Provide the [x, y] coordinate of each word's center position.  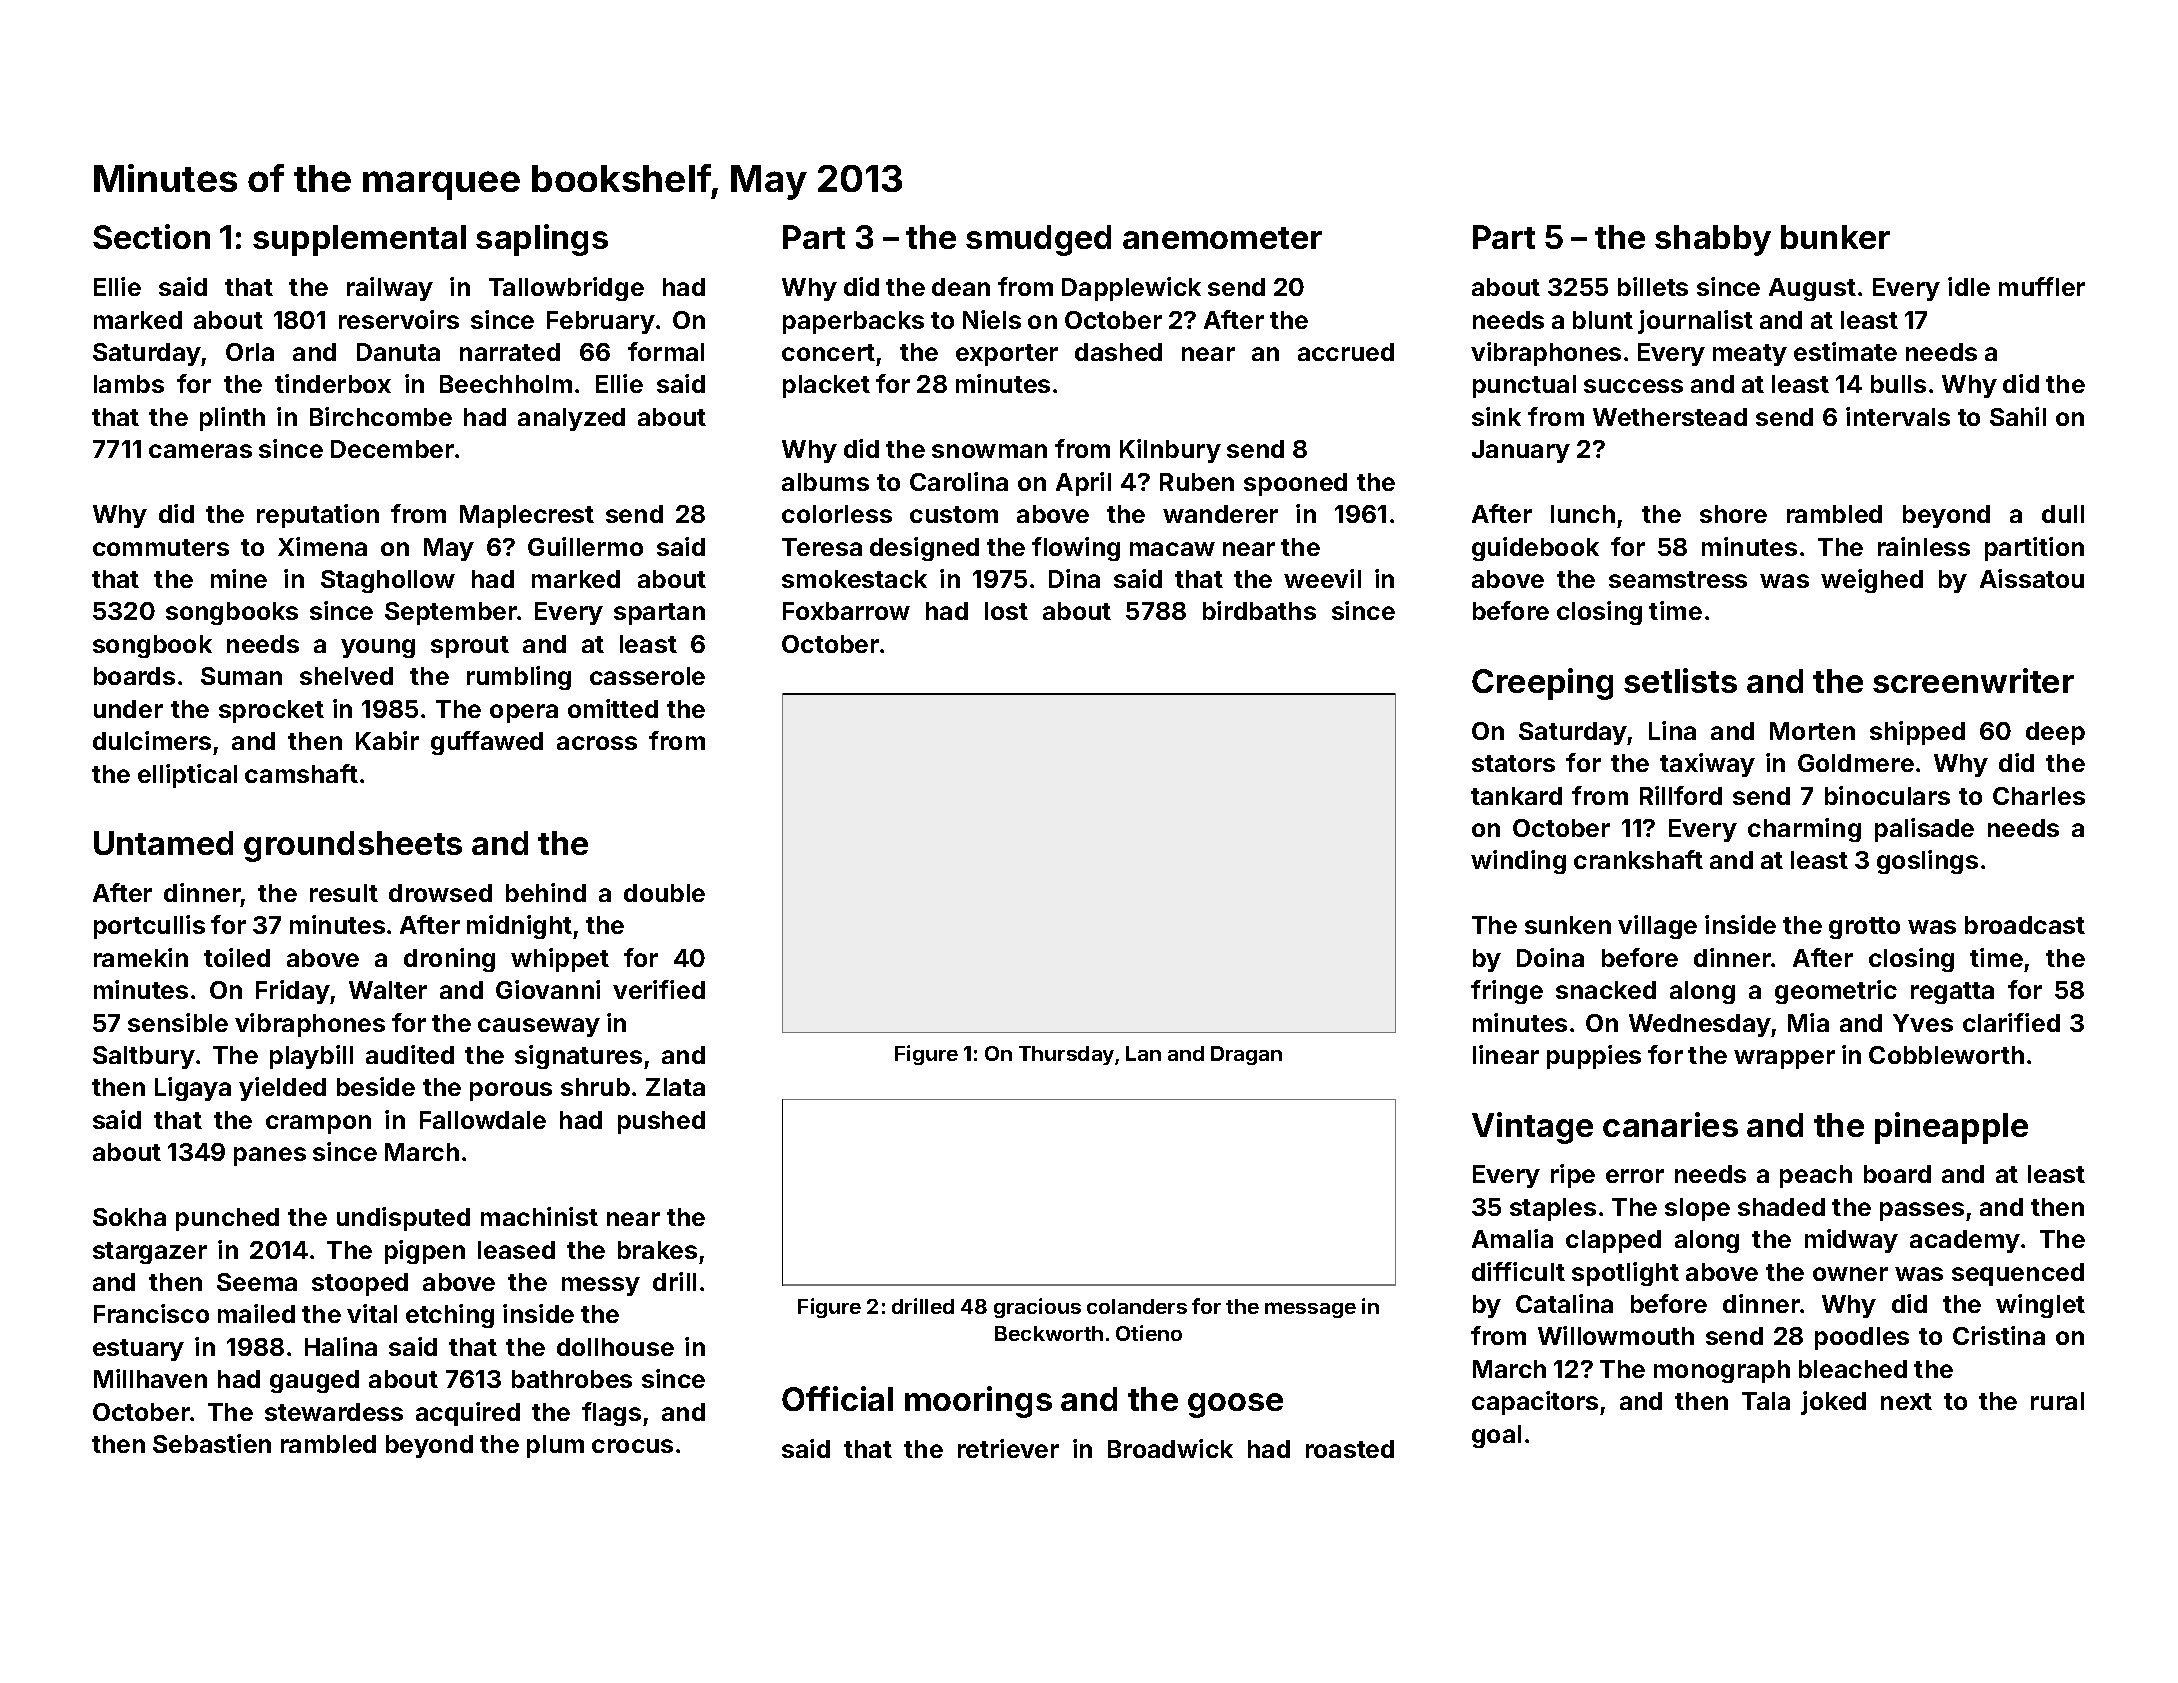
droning [449, 960]
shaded [1781, 1207]
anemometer [1222, 238]
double [664, 893]
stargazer [150, 1253]
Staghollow [388, 581]
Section [151, 236]
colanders [1137, 1306]
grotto [1864, 928]
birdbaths [1259, 610]
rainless [1924, 546]
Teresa [822, 547]
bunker [1835, 237]
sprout [470, 647]
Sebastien [212, 1443]
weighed [1872, 581]
